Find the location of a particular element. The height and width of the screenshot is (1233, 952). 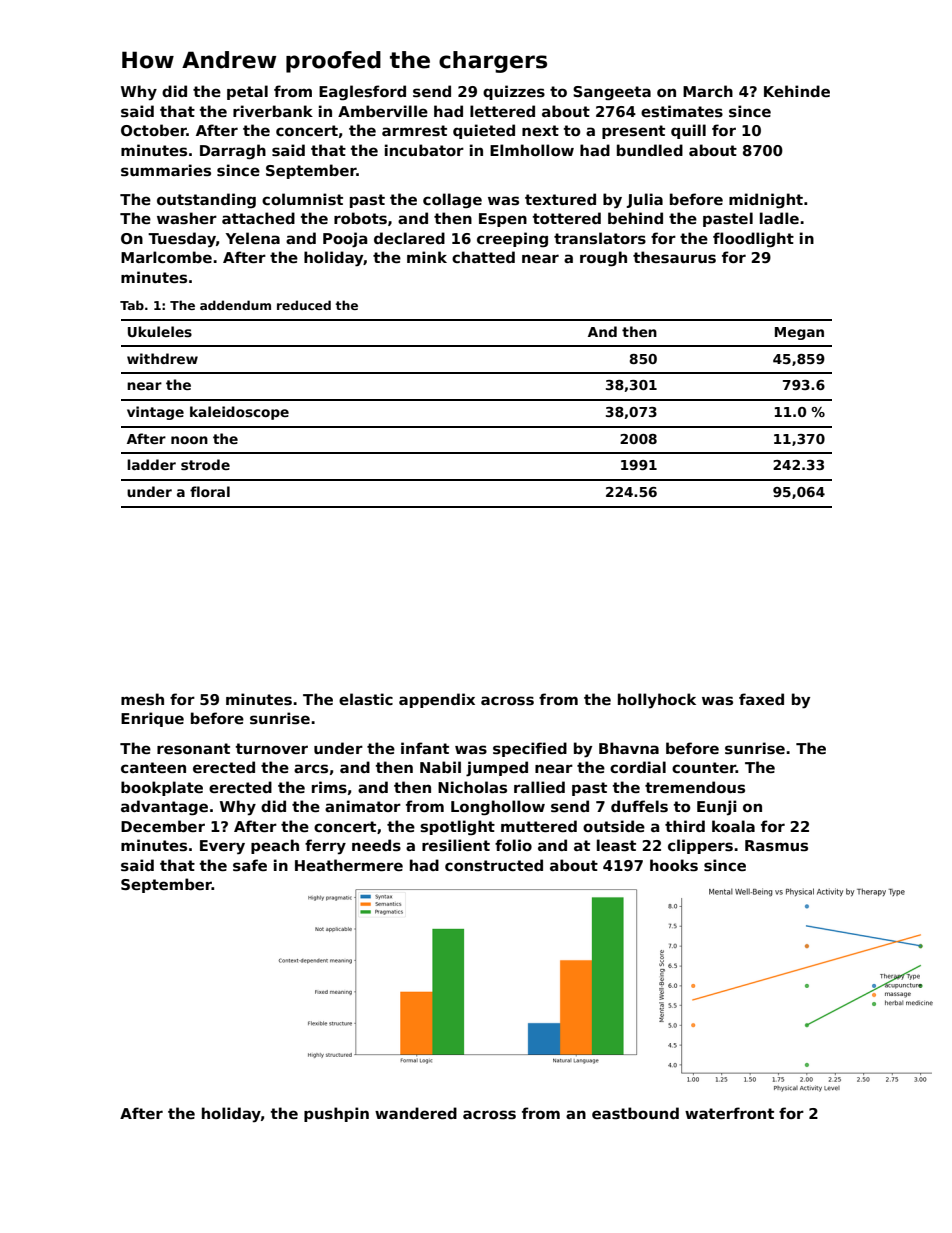

pushpin is located at coordinates (336, 1114).
